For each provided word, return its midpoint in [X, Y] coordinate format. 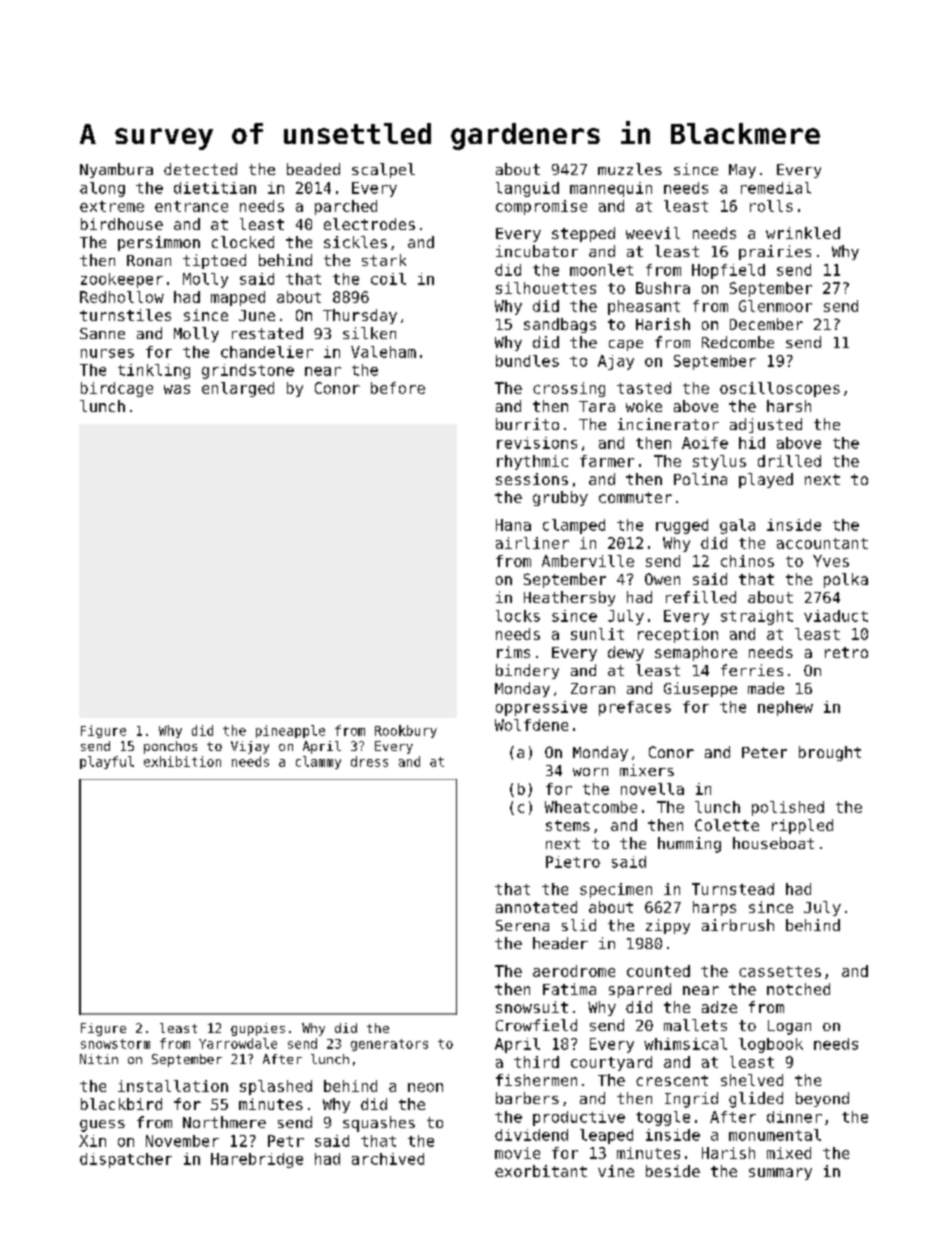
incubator [537, 251]
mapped [238, 298]
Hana [513, 525]
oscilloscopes [780, 389]
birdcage [117, 389]
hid [752, 443]
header [560, 943]
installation [173, 1086]
